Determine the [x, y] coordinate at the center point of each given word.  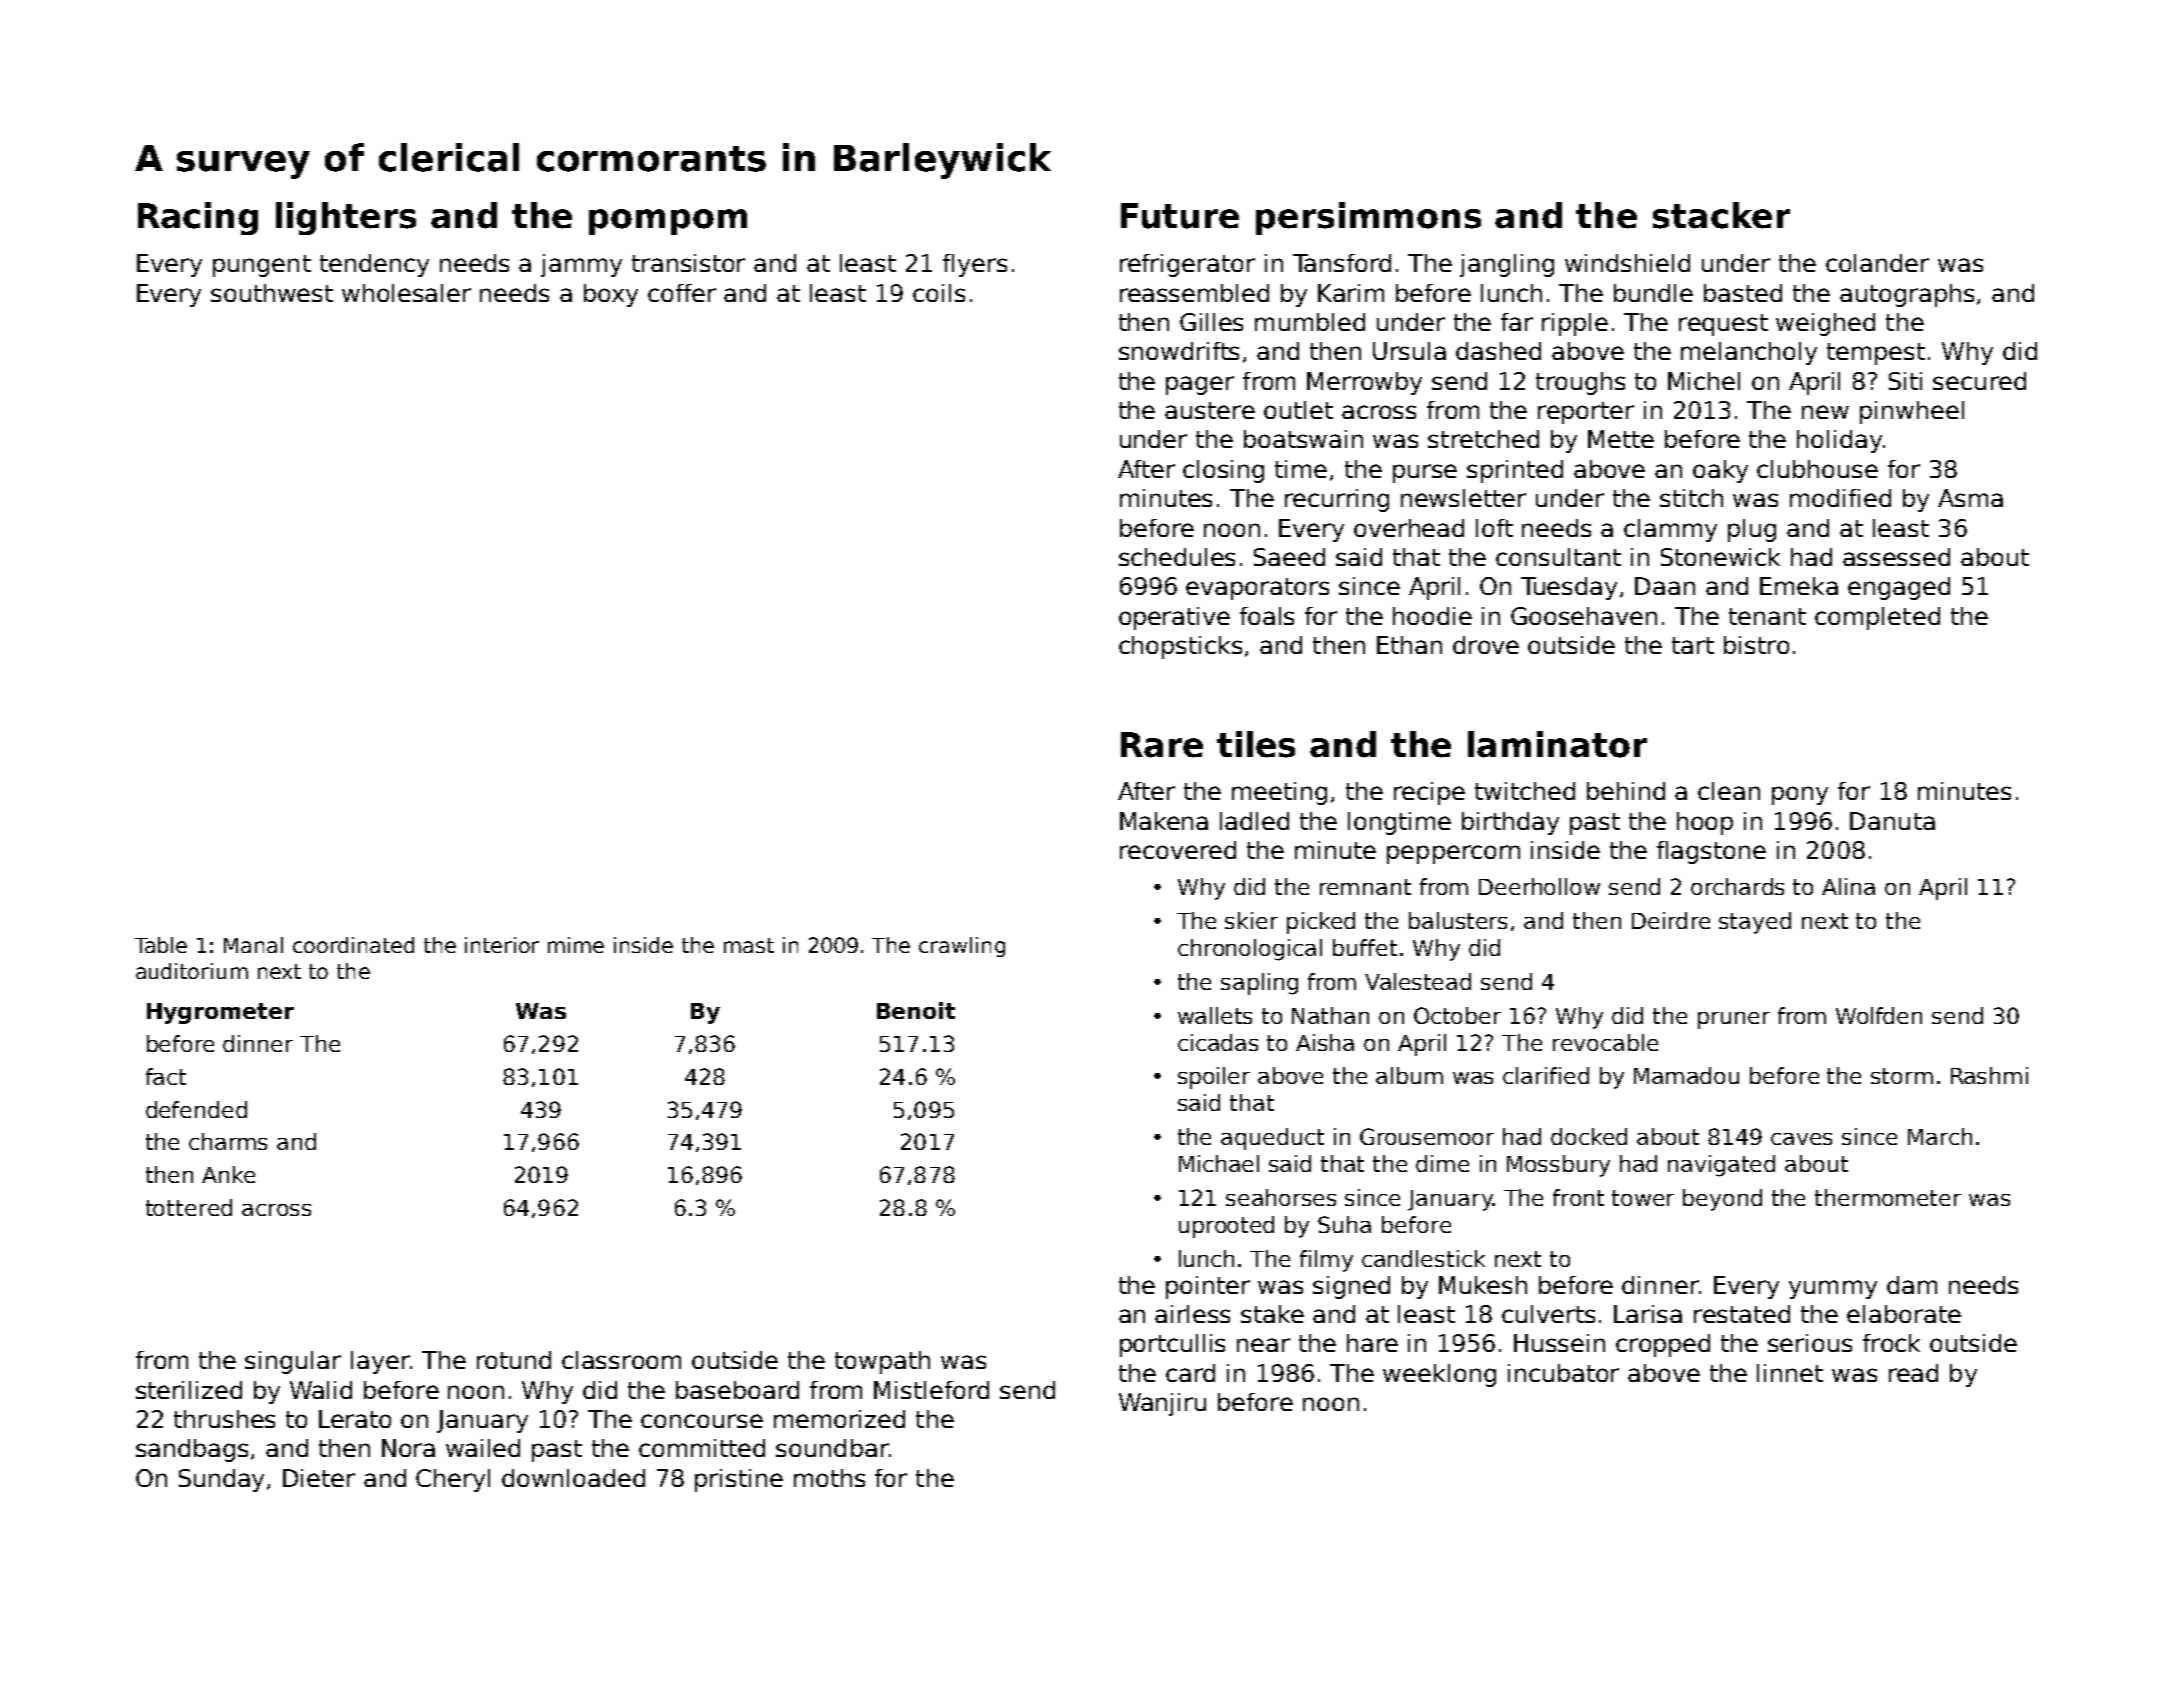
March [1940, 1136]
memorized [839, 1419]
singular [293, 1362]
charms [228, 1141]
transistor [688, 263]
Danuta [1892, 821]
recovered [1178, 850]
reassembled [1194, 293]
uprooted [1226, 1227]
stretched [1483, 439]
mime [576, 945]
